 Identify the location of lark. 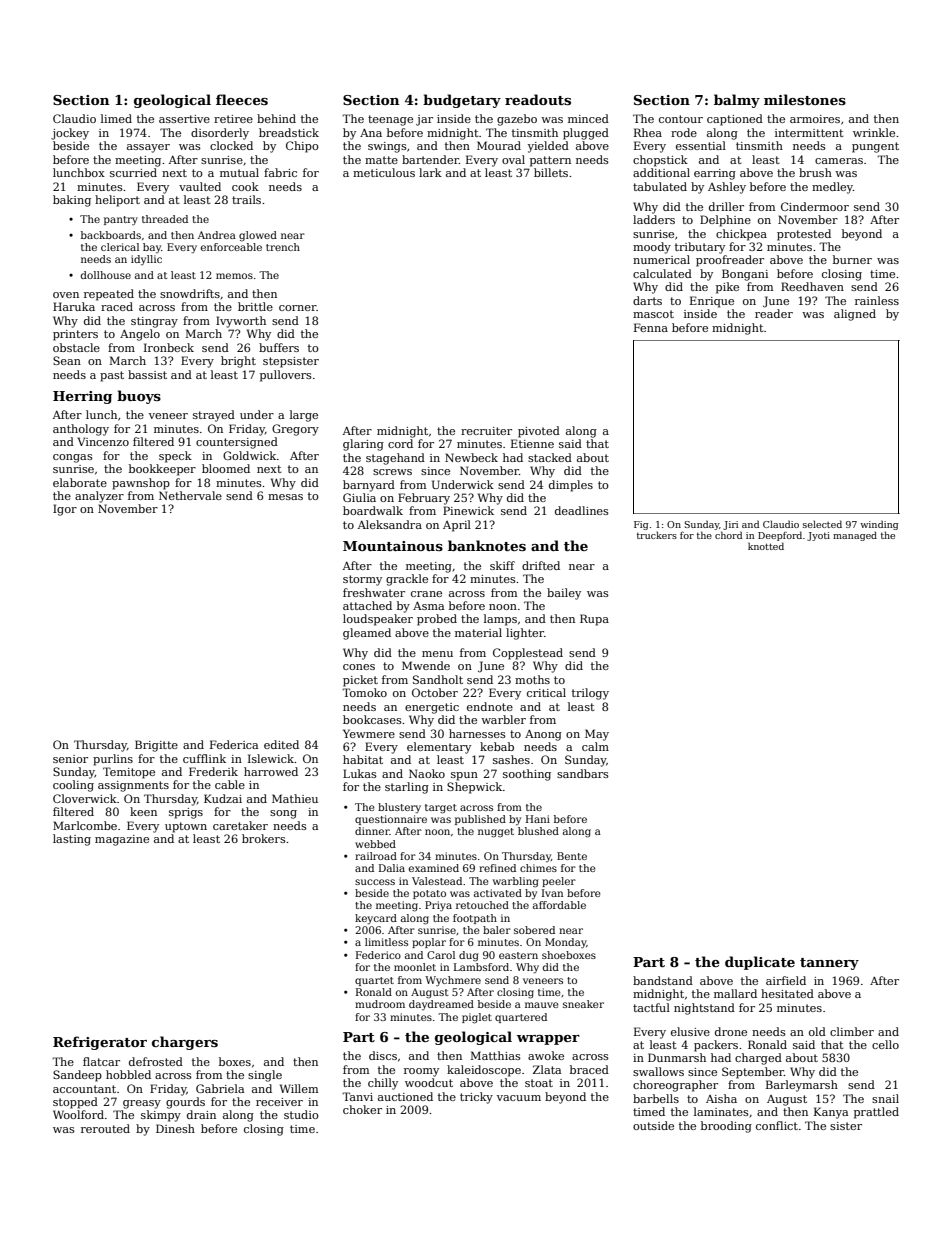
(430, 172).
